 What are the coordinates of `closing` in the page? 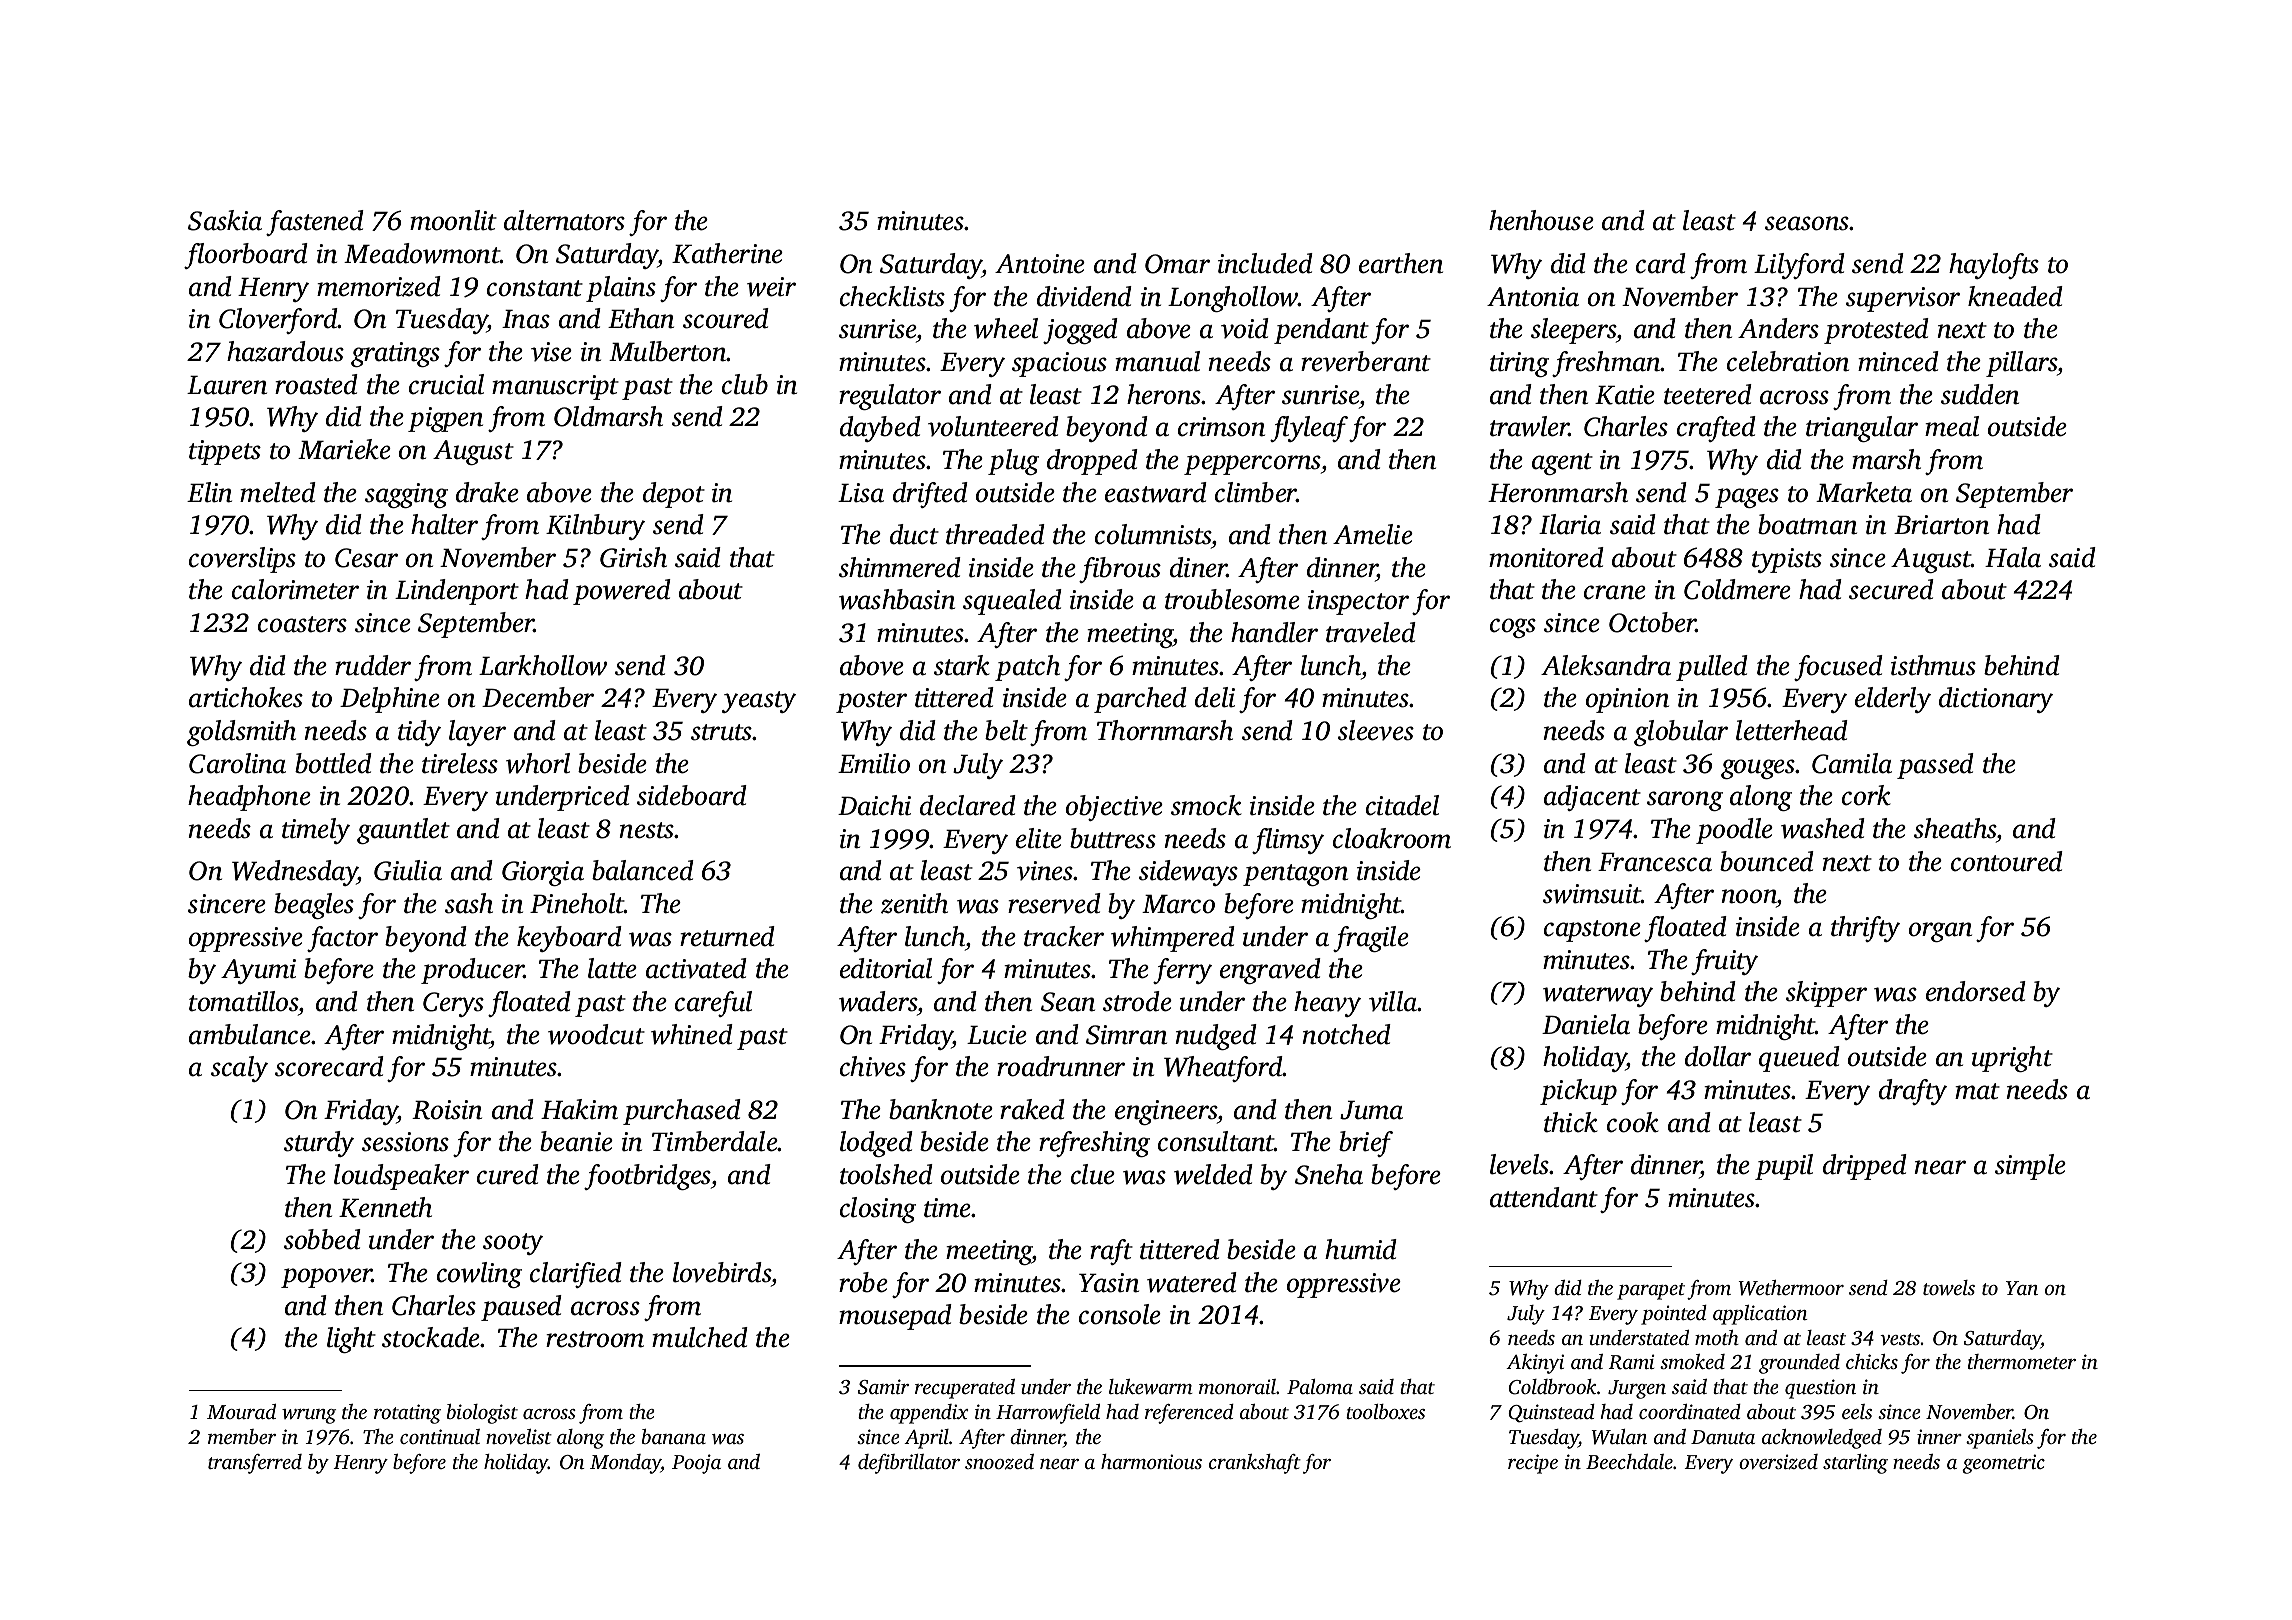 It's located at (878, 1210).
